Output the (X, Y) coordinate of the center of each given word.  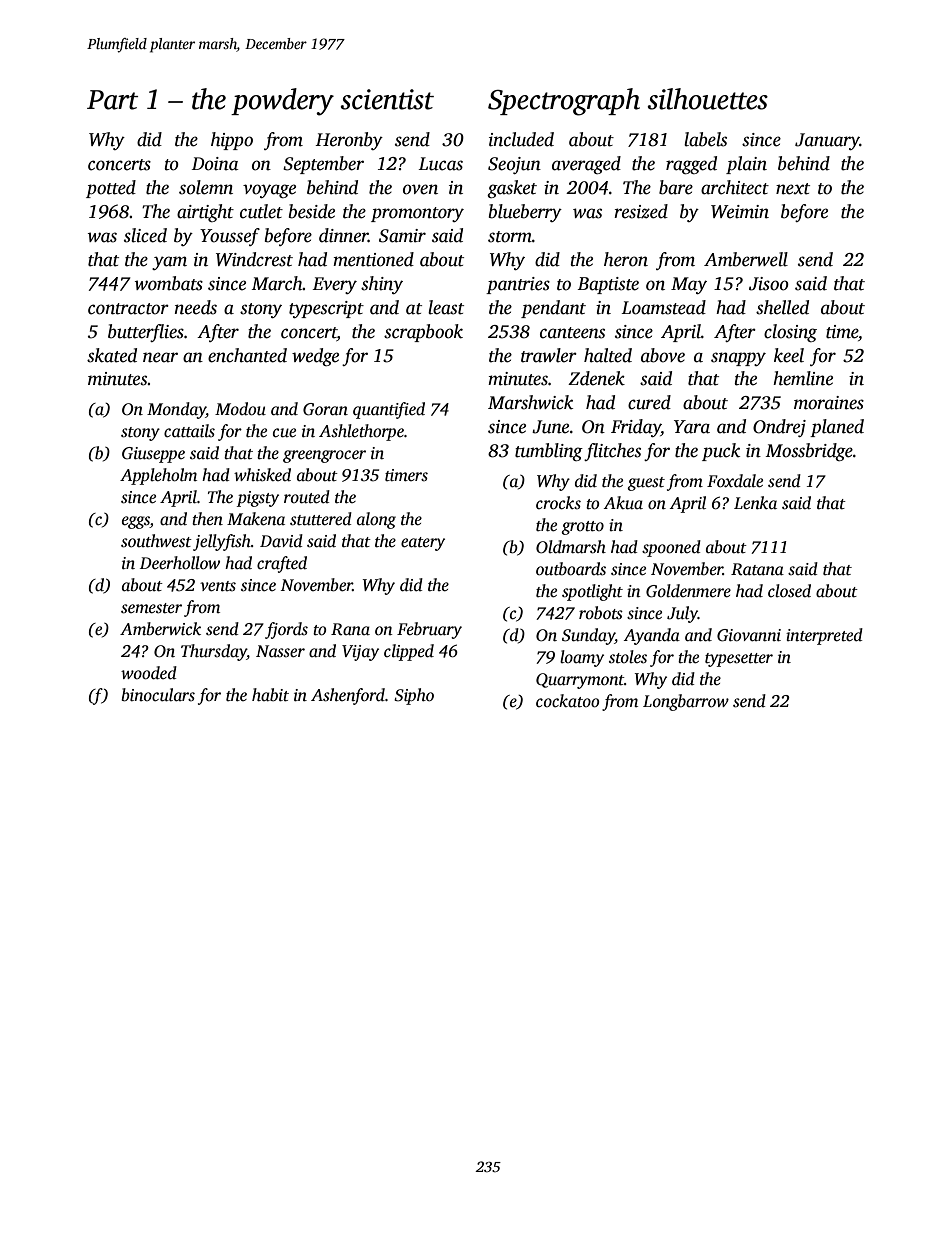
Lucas (440, 164)
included (521, 139)
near (160, 357)
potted (111, 189)
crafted (282, 564)
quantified (389, 410)
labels (705, 139)
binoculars (158, 695)
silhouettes (707, 99)
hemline (803, 378)
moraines (829, 403)
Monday (176, 410)
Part (112, 100)
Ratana (757, 569)
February (429, 630)
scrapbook (423, 333)
